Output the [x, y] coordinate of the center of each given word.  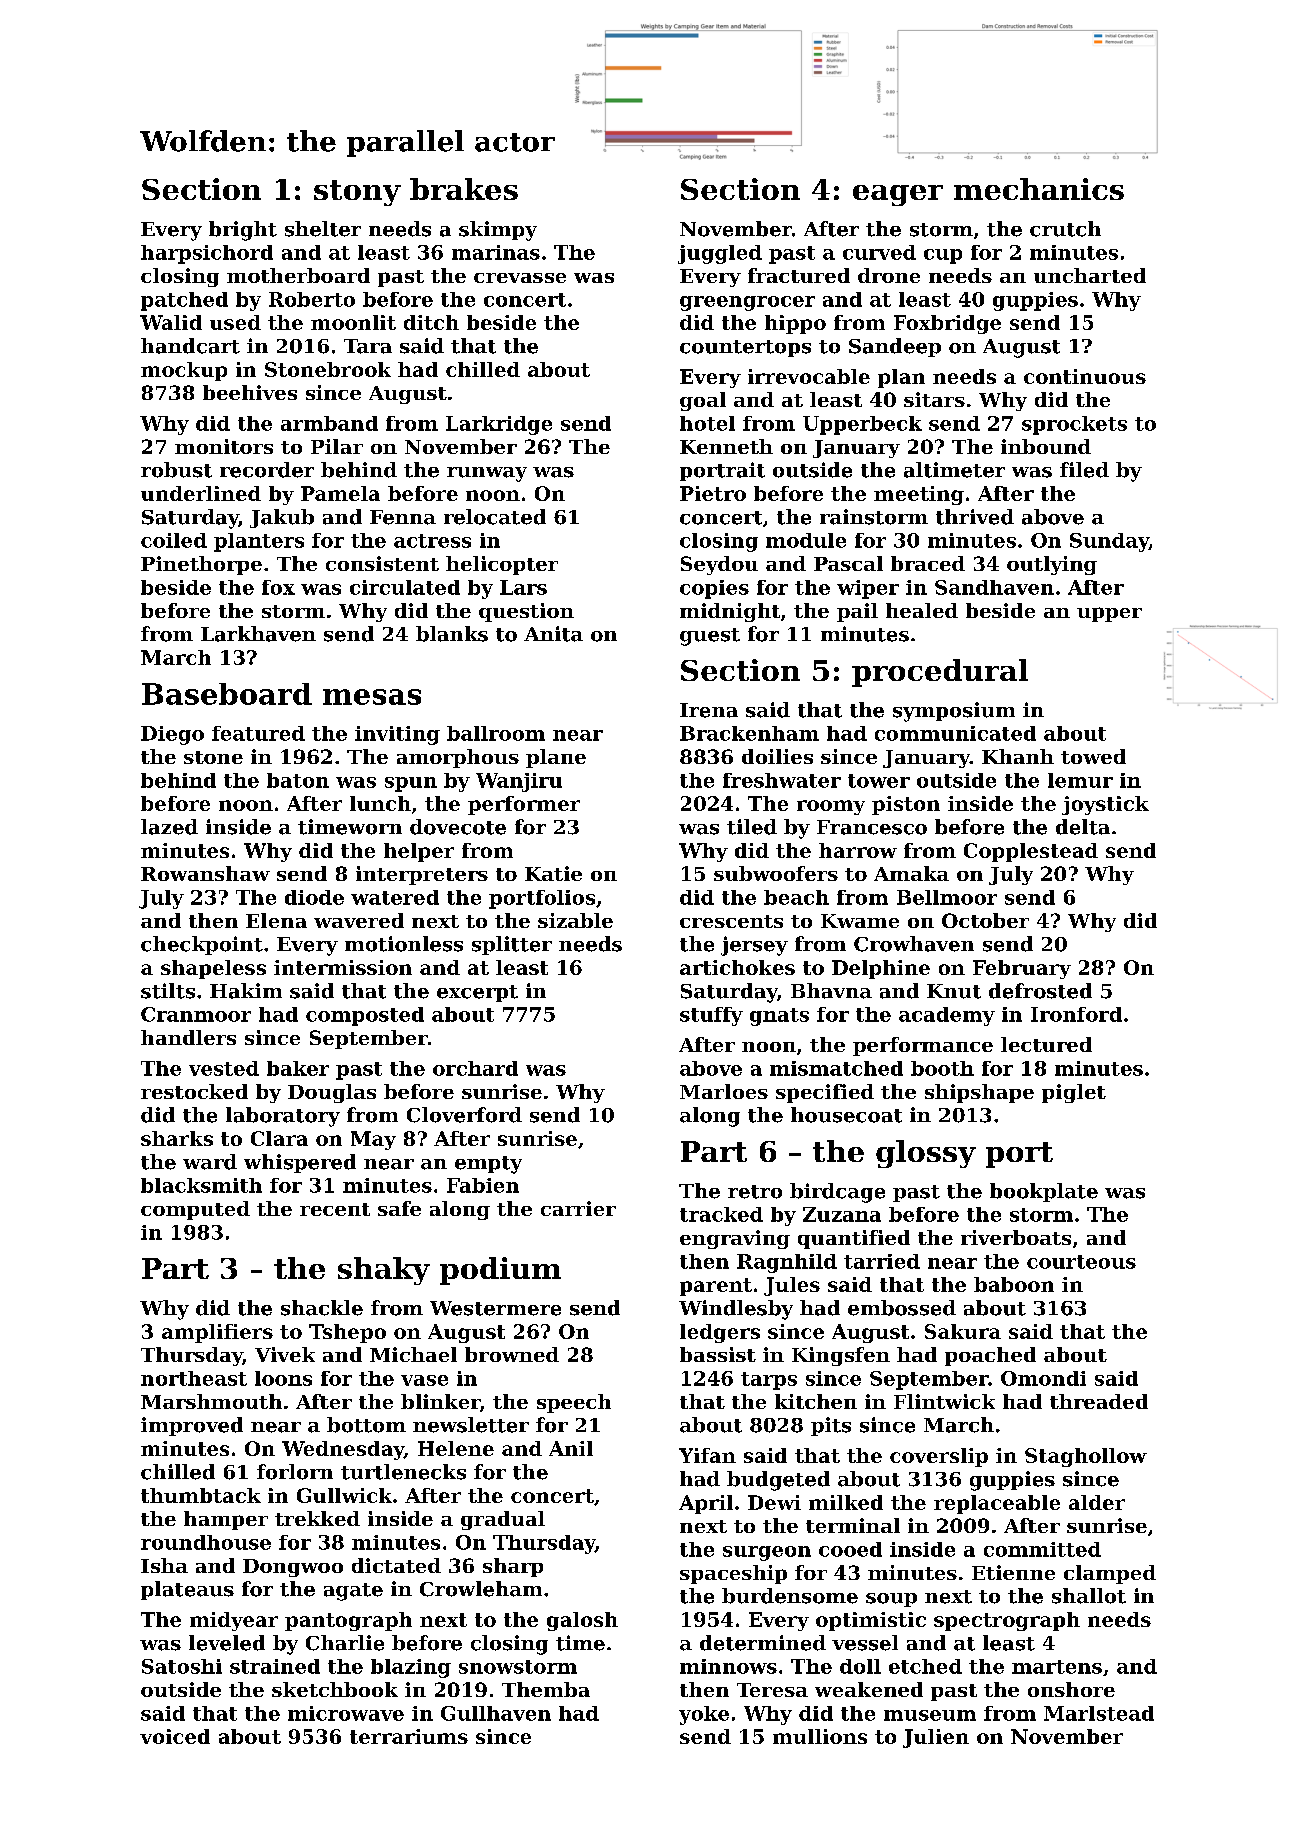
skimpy [498, 231]
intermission [343, 967]
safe [399, 1208]
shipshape [979, 1093]
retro [755, 1192]
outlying [1052, 565]
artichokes [737, 967]
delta [1083, 827]
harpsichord [207, 254]
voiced [175, 1736]
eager [898, 195]
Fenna [403, 517]
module [806, 540]
